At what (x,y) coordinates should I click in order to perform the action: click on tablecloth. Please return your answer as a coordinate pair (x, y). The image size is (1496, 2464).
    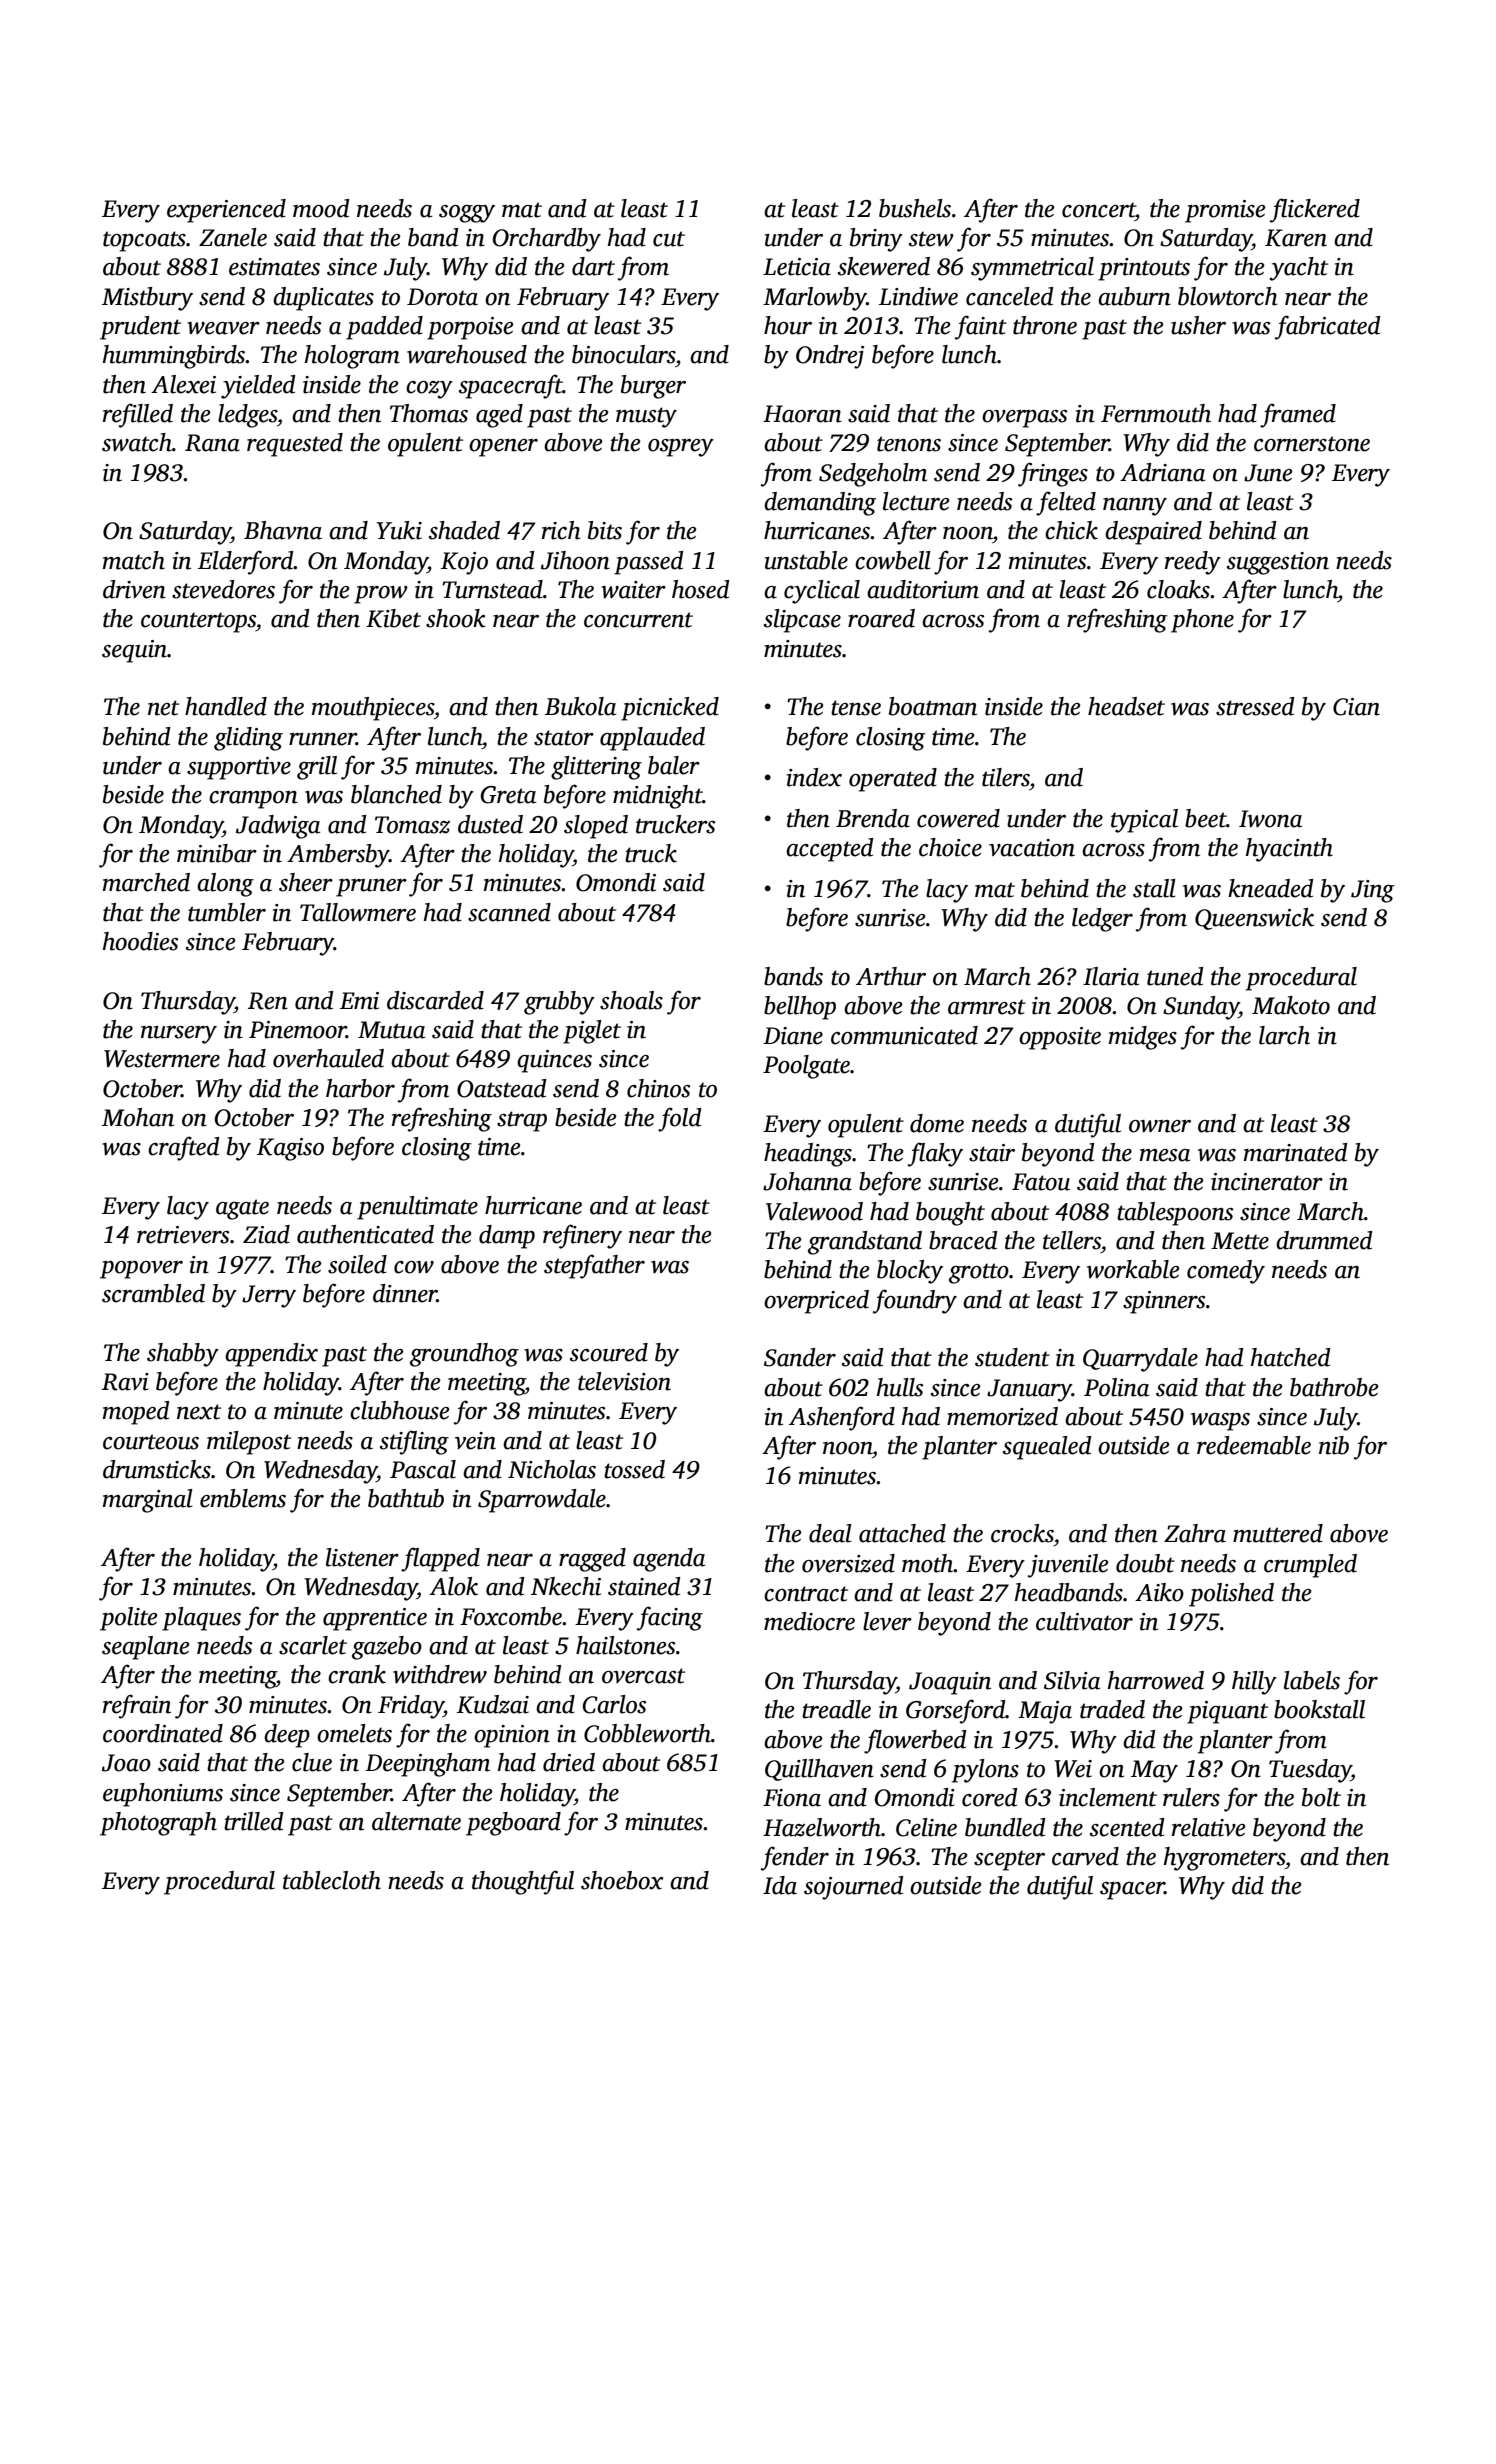
    Looking at the image, I should click on (332, 1880).
